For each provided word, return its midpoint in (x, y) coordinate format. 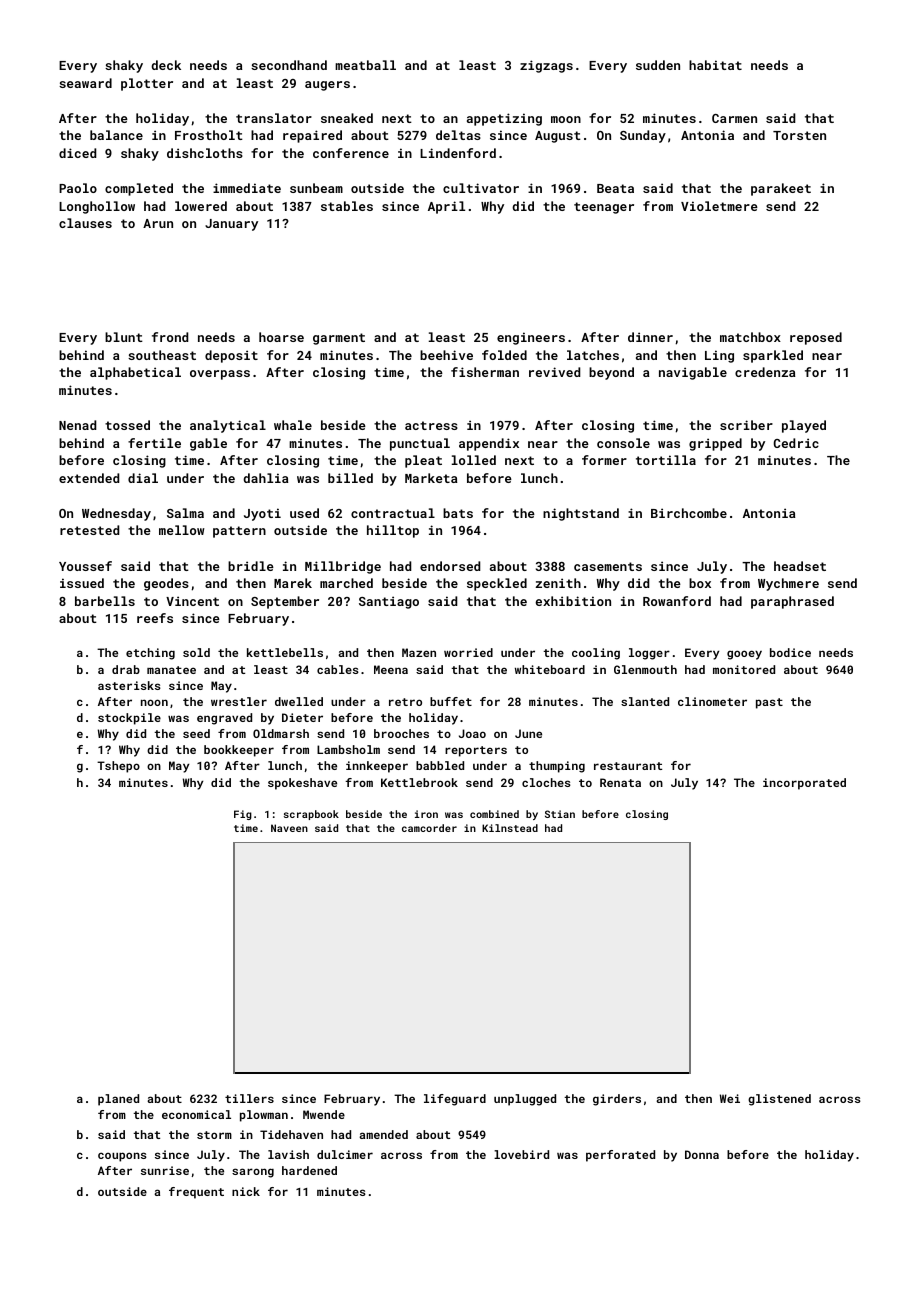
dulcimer (345, 1154)
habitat (715, 65)
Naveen (289, 828)
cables (338, 669)
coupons (122, 1157)
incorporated (804, 784)
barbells (105, 601)
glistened (779, 1100)
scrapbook (311, 815)
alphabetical (135, 373)
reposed (816, 338)
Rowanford (677, 601)
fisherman (485, 372)
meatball (365, 65)
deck (166, 65)
